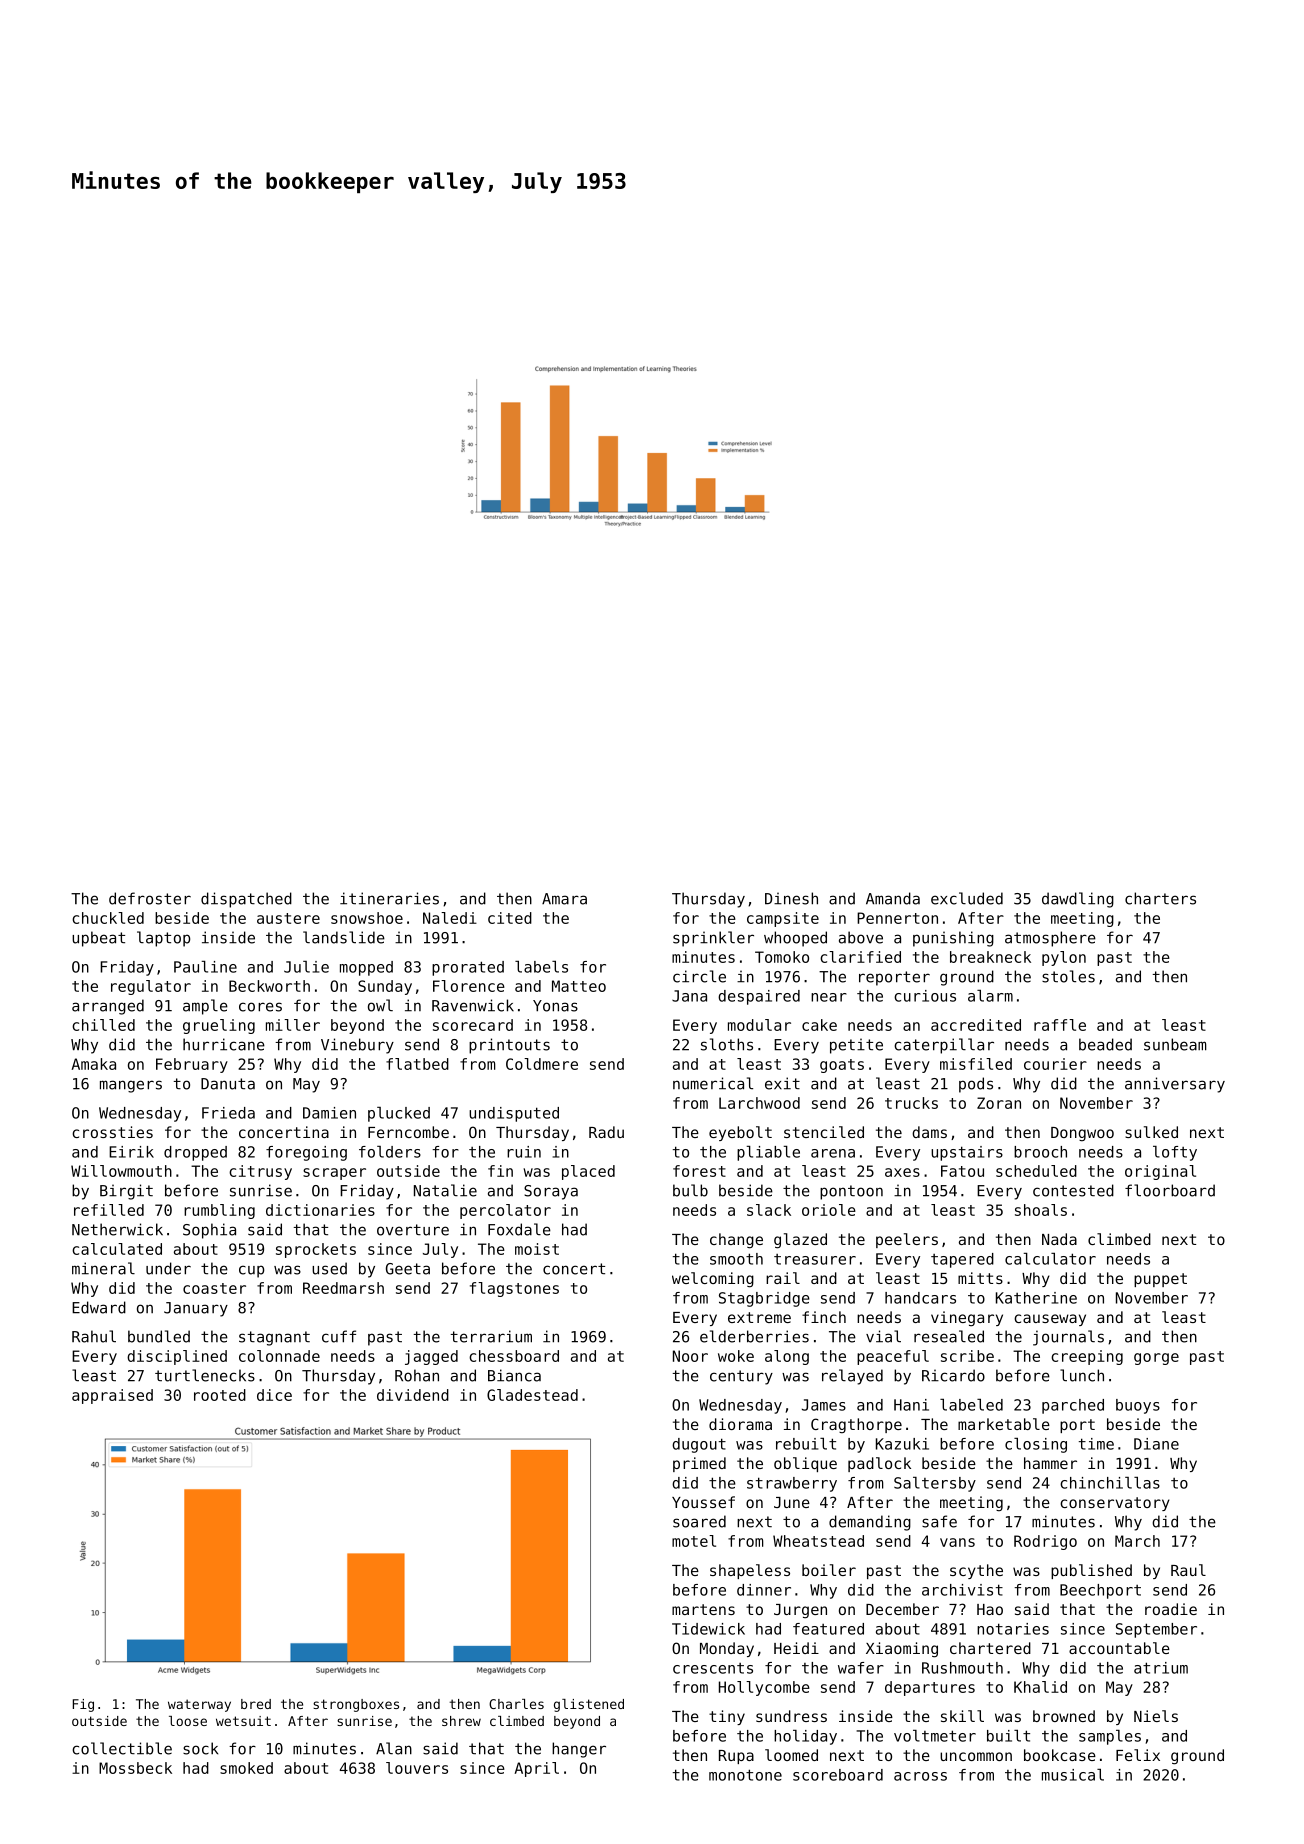 The image size is (1304, 1844). What do you see at coordinates (564, 899) in the screenshot?
I see `Amara` at bounding box center [564, 899].
